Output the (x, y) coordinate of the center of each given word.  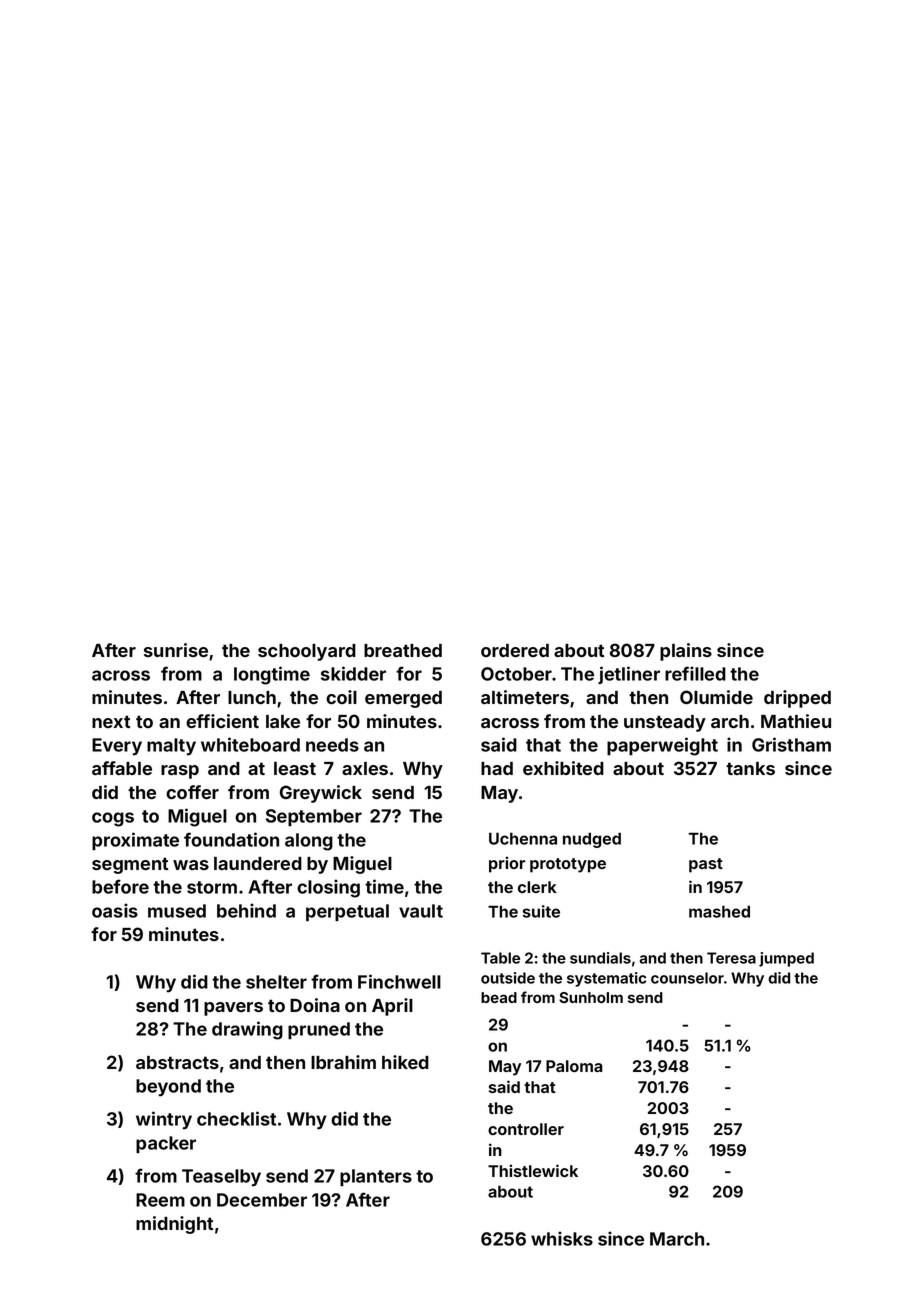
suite (541, 911)
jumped (786, 959)
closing (328, 888)
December (262, 1200)
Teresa (731, 958)
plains (686, 652)
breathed (403, 650)
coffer (192, 792)
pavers (233, 1009)
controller (526, 1129)
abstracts (177, 1062)
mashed (719, 911)
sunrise (176, 650)
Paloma (574, 1066)
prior (507, 864)
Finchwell (399, 981)
